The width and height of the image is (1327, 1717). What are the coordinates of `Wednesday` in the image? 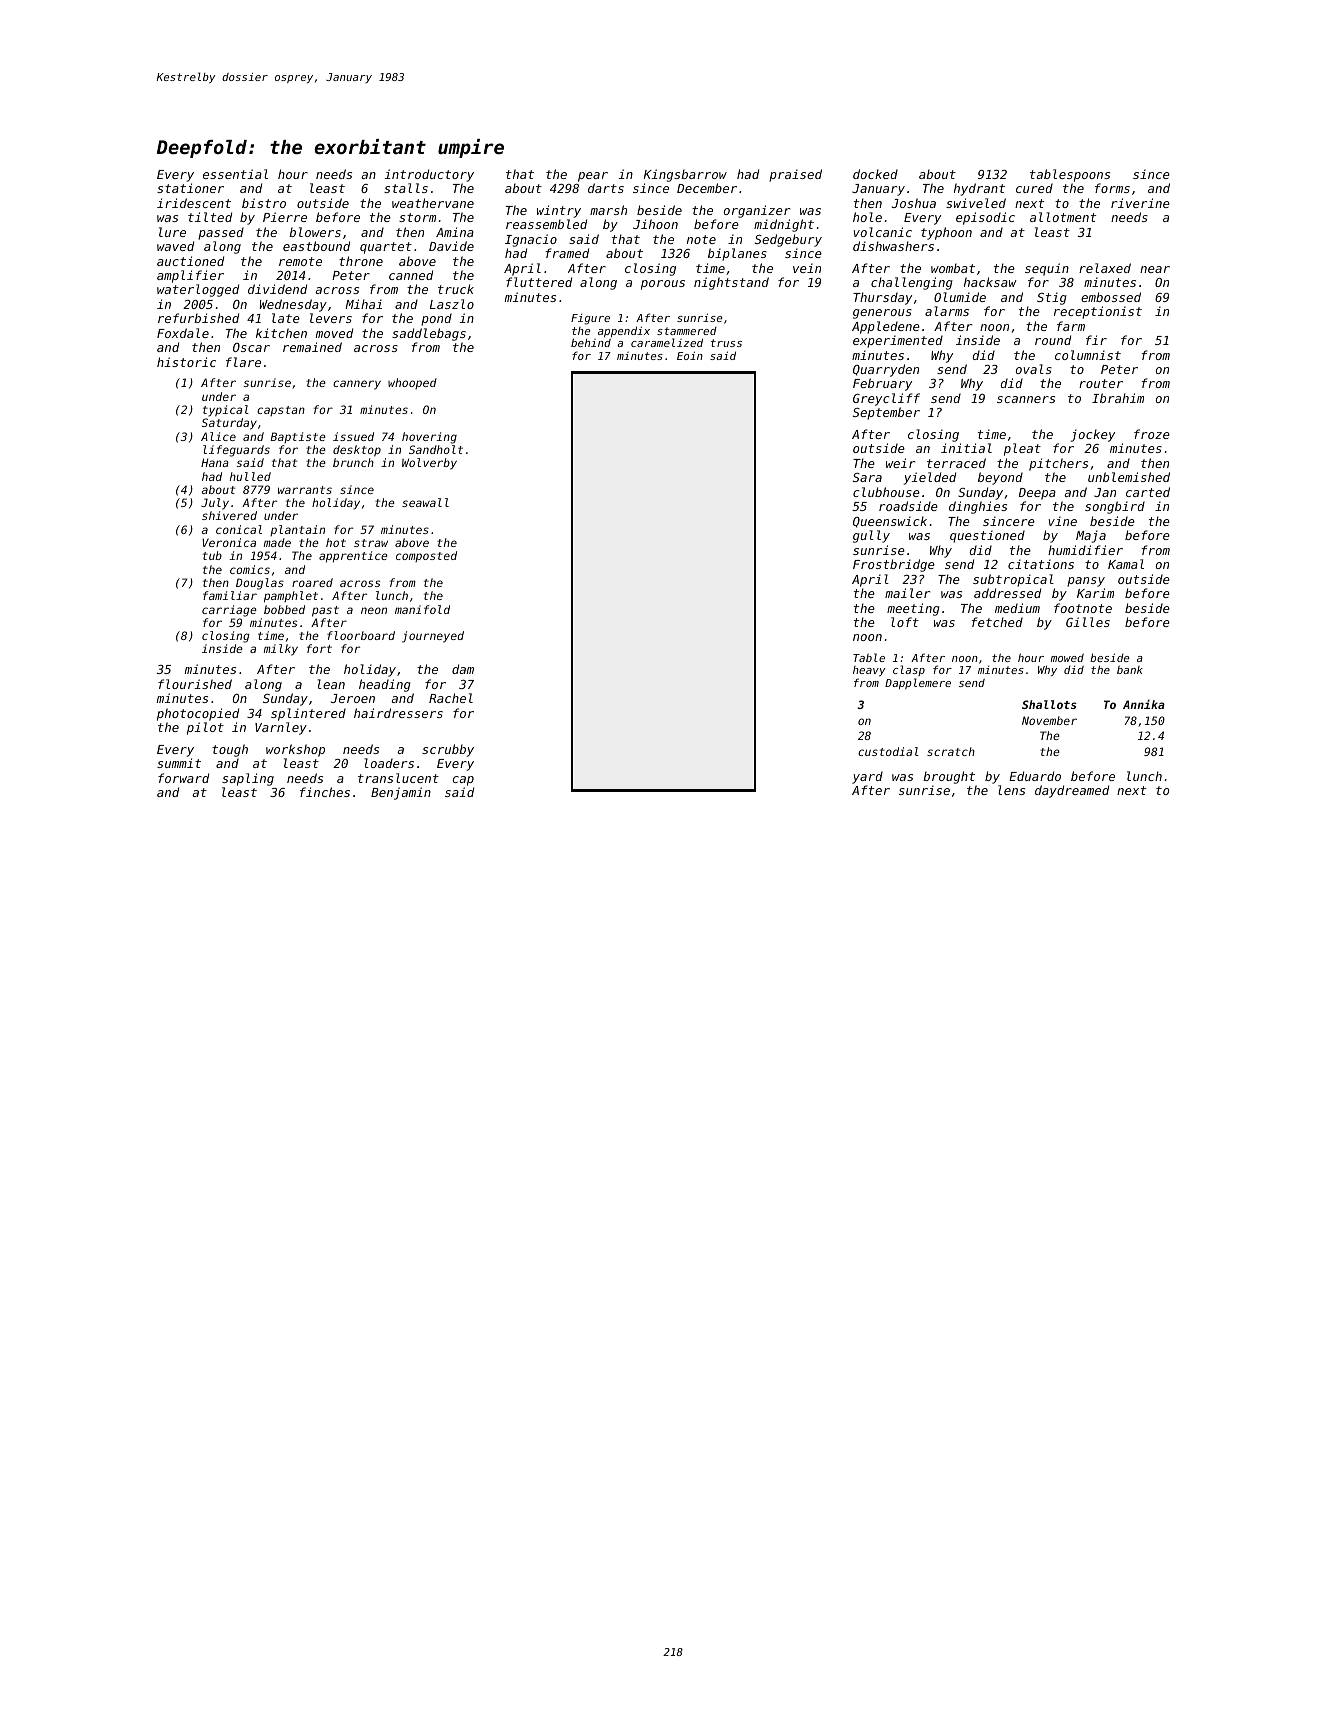 It's located at (293, 305).
